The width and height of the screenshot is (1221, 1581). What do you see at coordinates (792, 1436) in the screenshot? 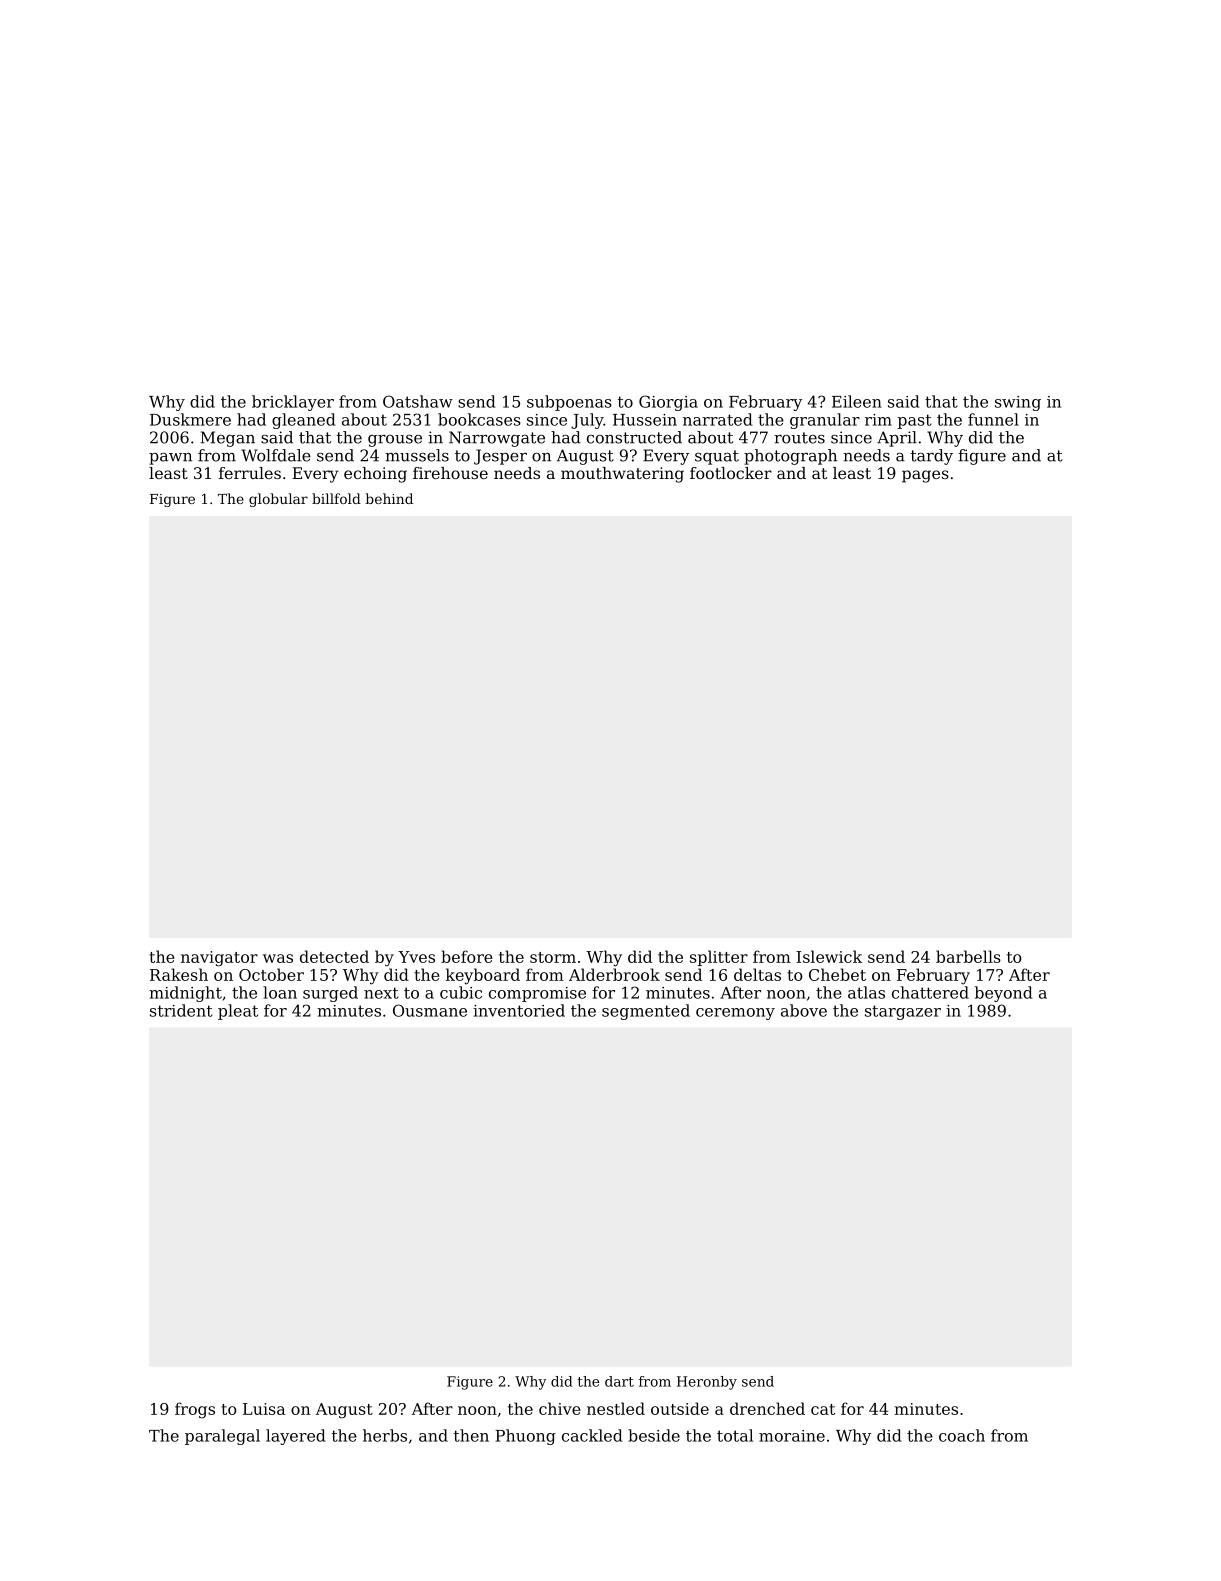
I see `moraine` at bounding box center [792, 1436].
